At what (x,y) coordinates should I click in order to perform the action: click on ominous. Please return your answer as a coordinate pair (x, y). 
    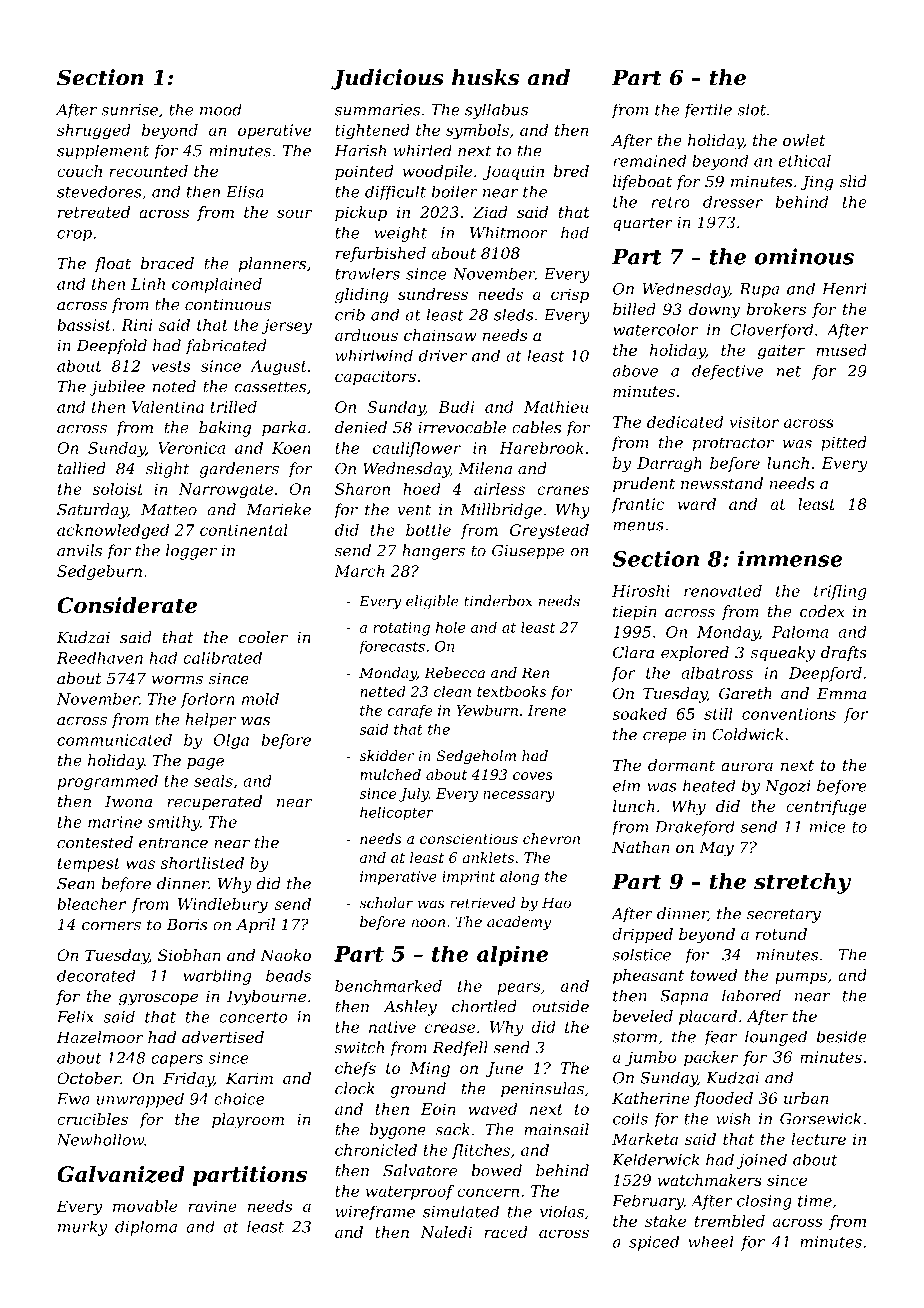
    Looking at the image, I should click on (804, 256).
